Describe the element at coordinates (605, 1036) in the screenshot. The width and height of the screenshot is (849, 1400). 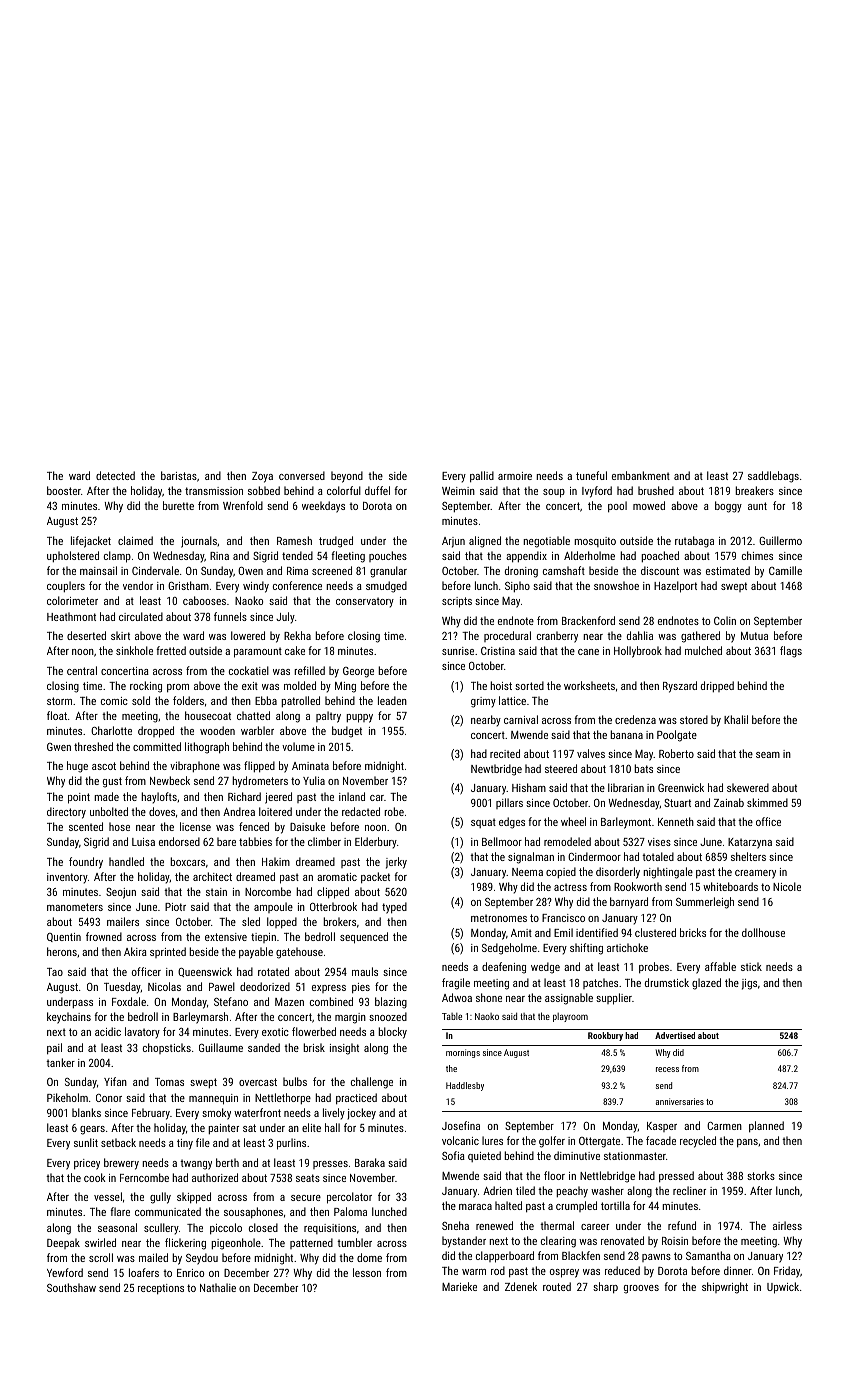
I see `Rookbury` at that location.
